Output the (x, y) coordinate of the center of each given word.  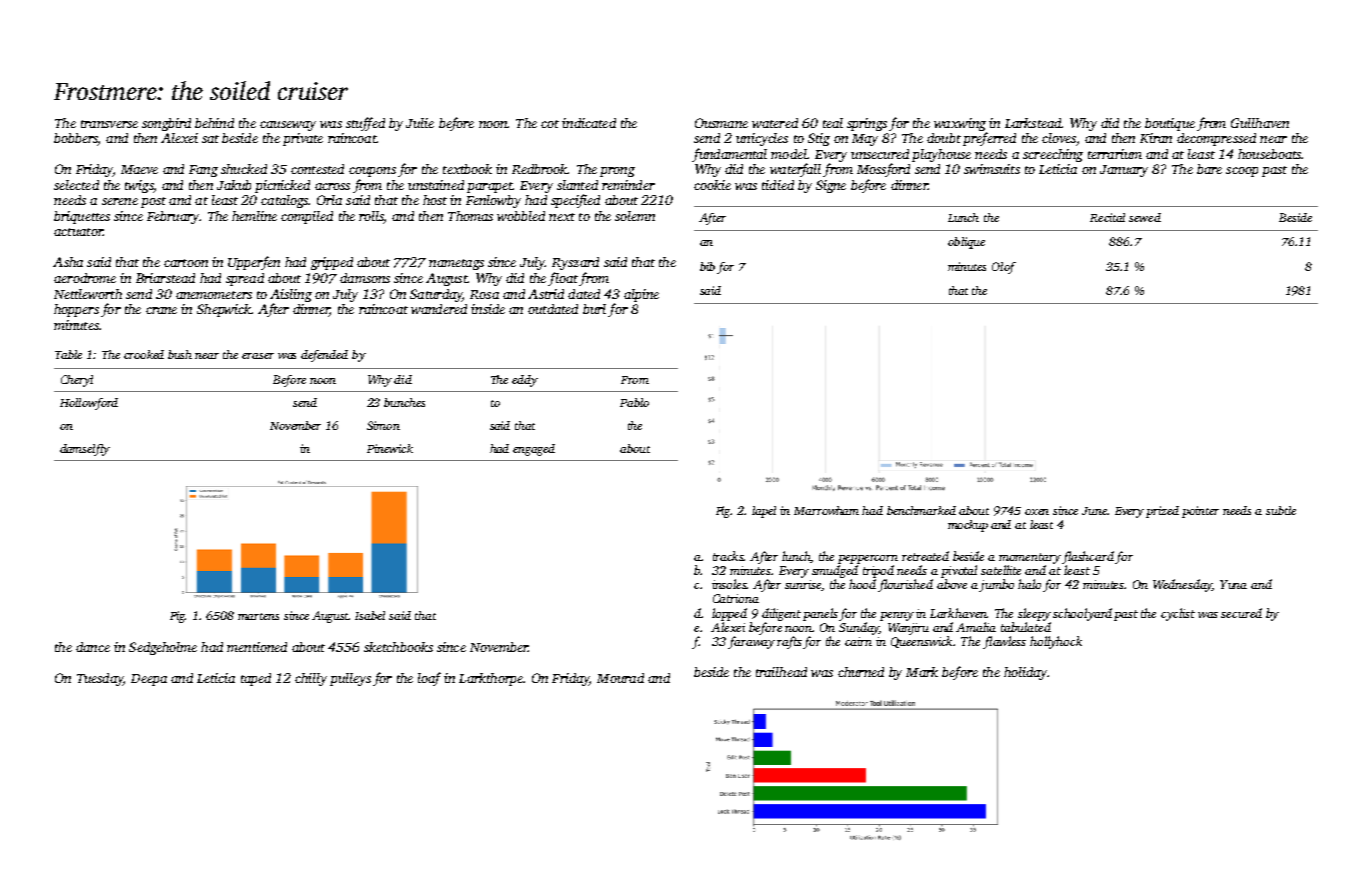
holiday (1025, 673)
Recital (1107, 217)
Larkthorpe (491, 679)
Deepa (149, 680)
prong (617, 172)
